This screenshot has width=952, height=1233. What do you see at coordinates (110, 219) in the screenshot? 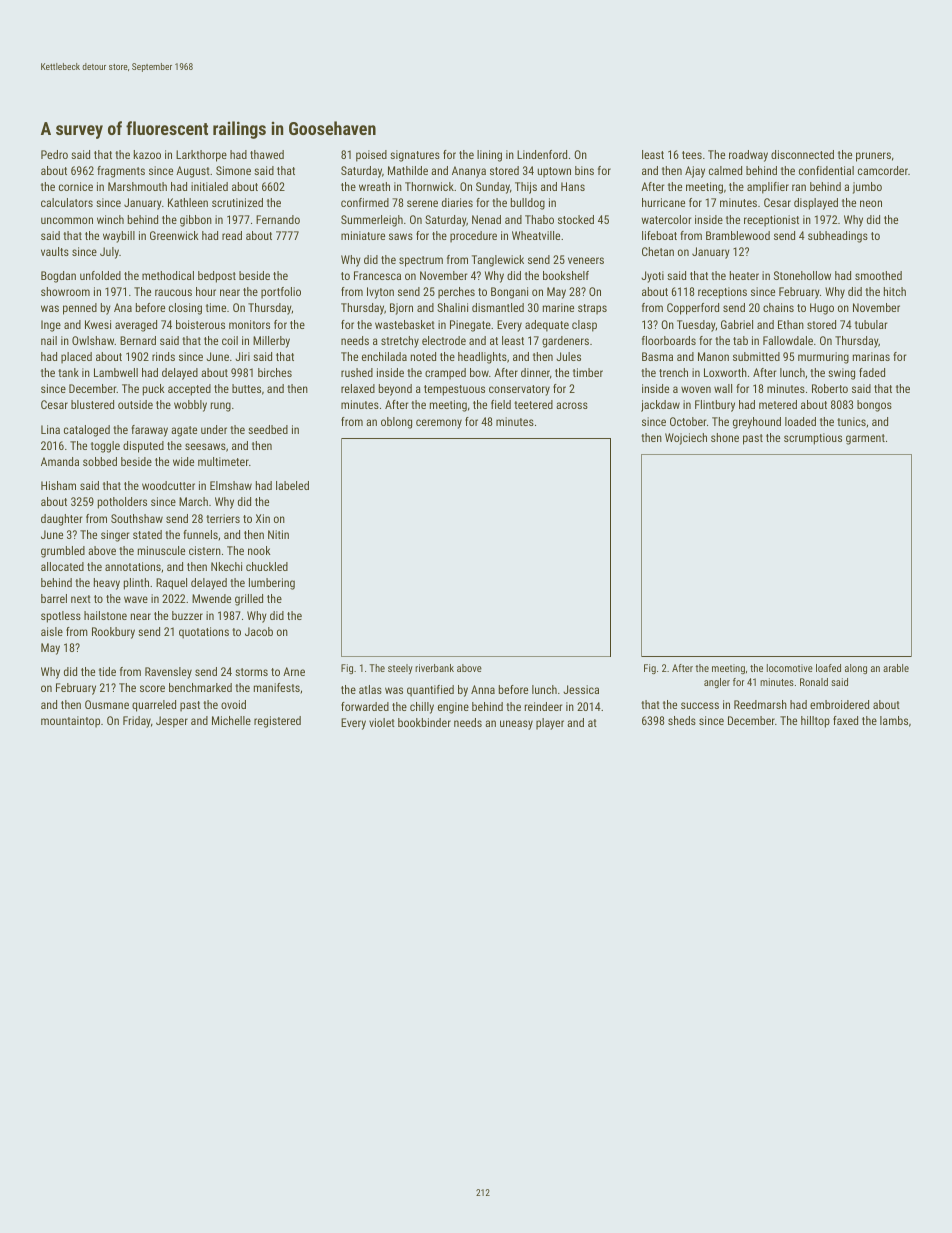
I see `winch` at bounding box center [110, 219].
